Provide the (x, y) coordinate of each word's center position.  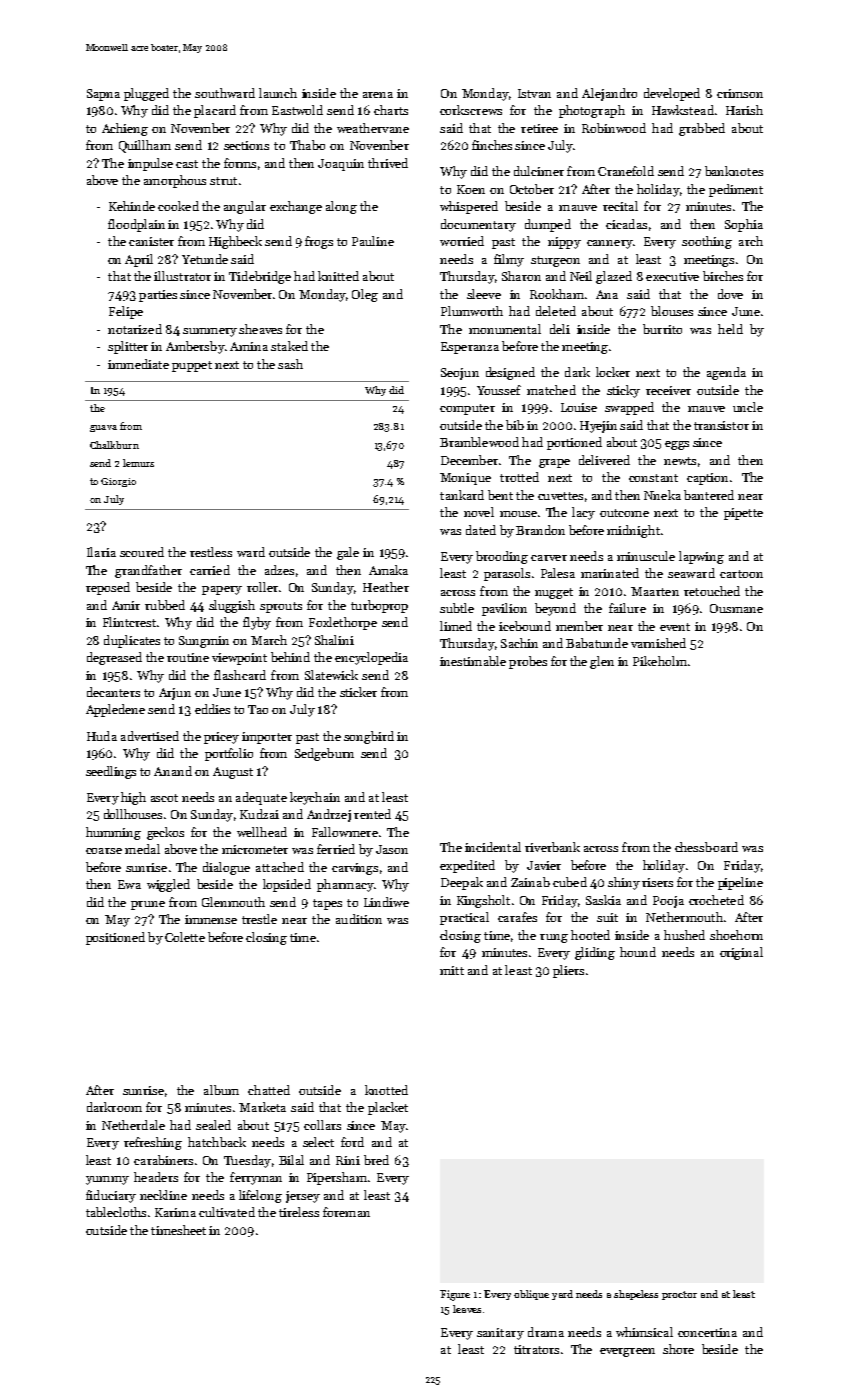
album (221, 1090)
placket (388, 1108)
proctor (679, 1295)
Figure (455, 1295)
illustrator (182, 276)
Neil (581, 276)
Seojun (460, 374)
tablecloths (116, 1212)
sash (290, 364)
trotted (519, 477)
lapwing (701, 557)
